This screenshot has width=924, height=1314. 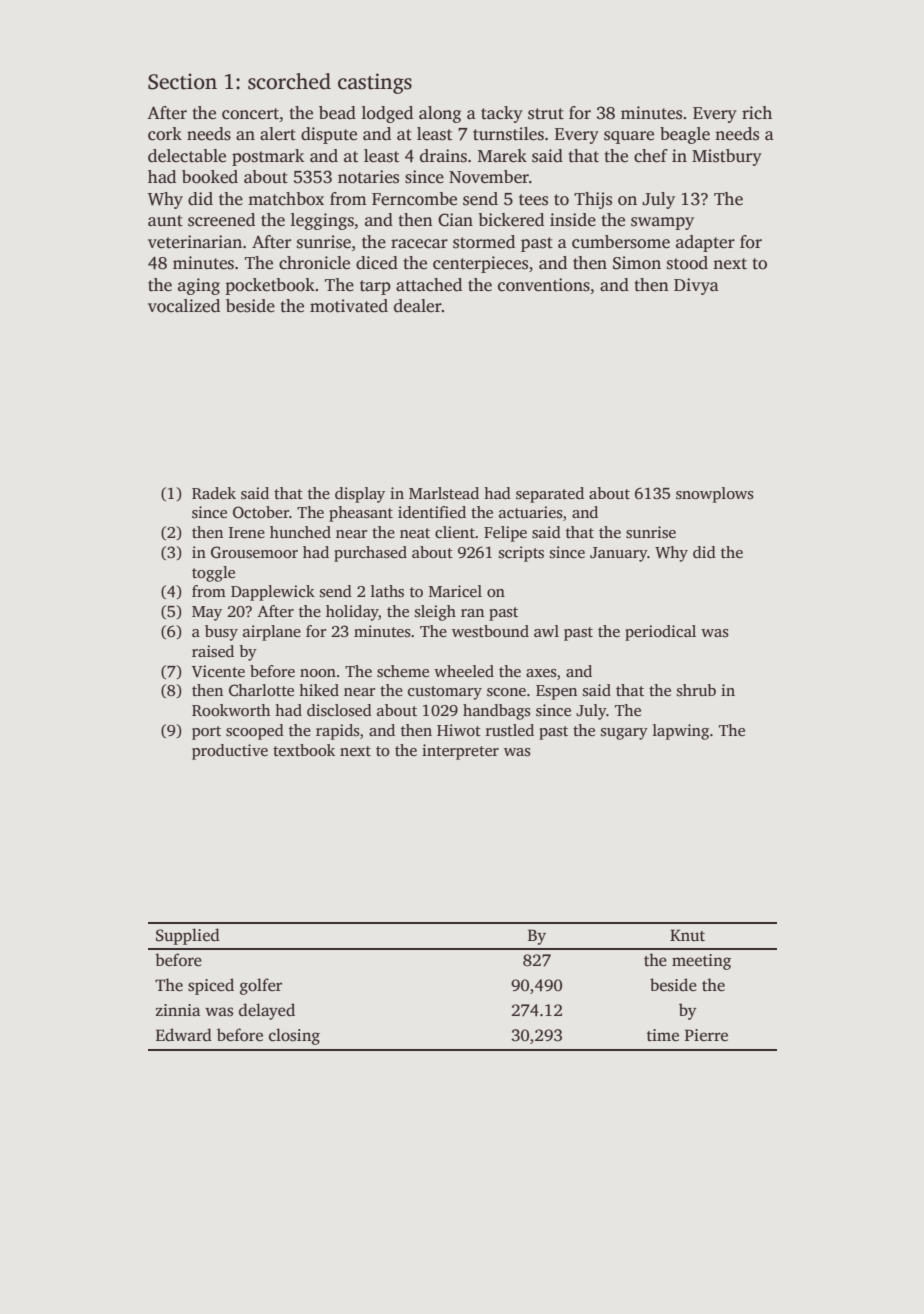 I want to click on matchbox, so click(x=286, y=199).
